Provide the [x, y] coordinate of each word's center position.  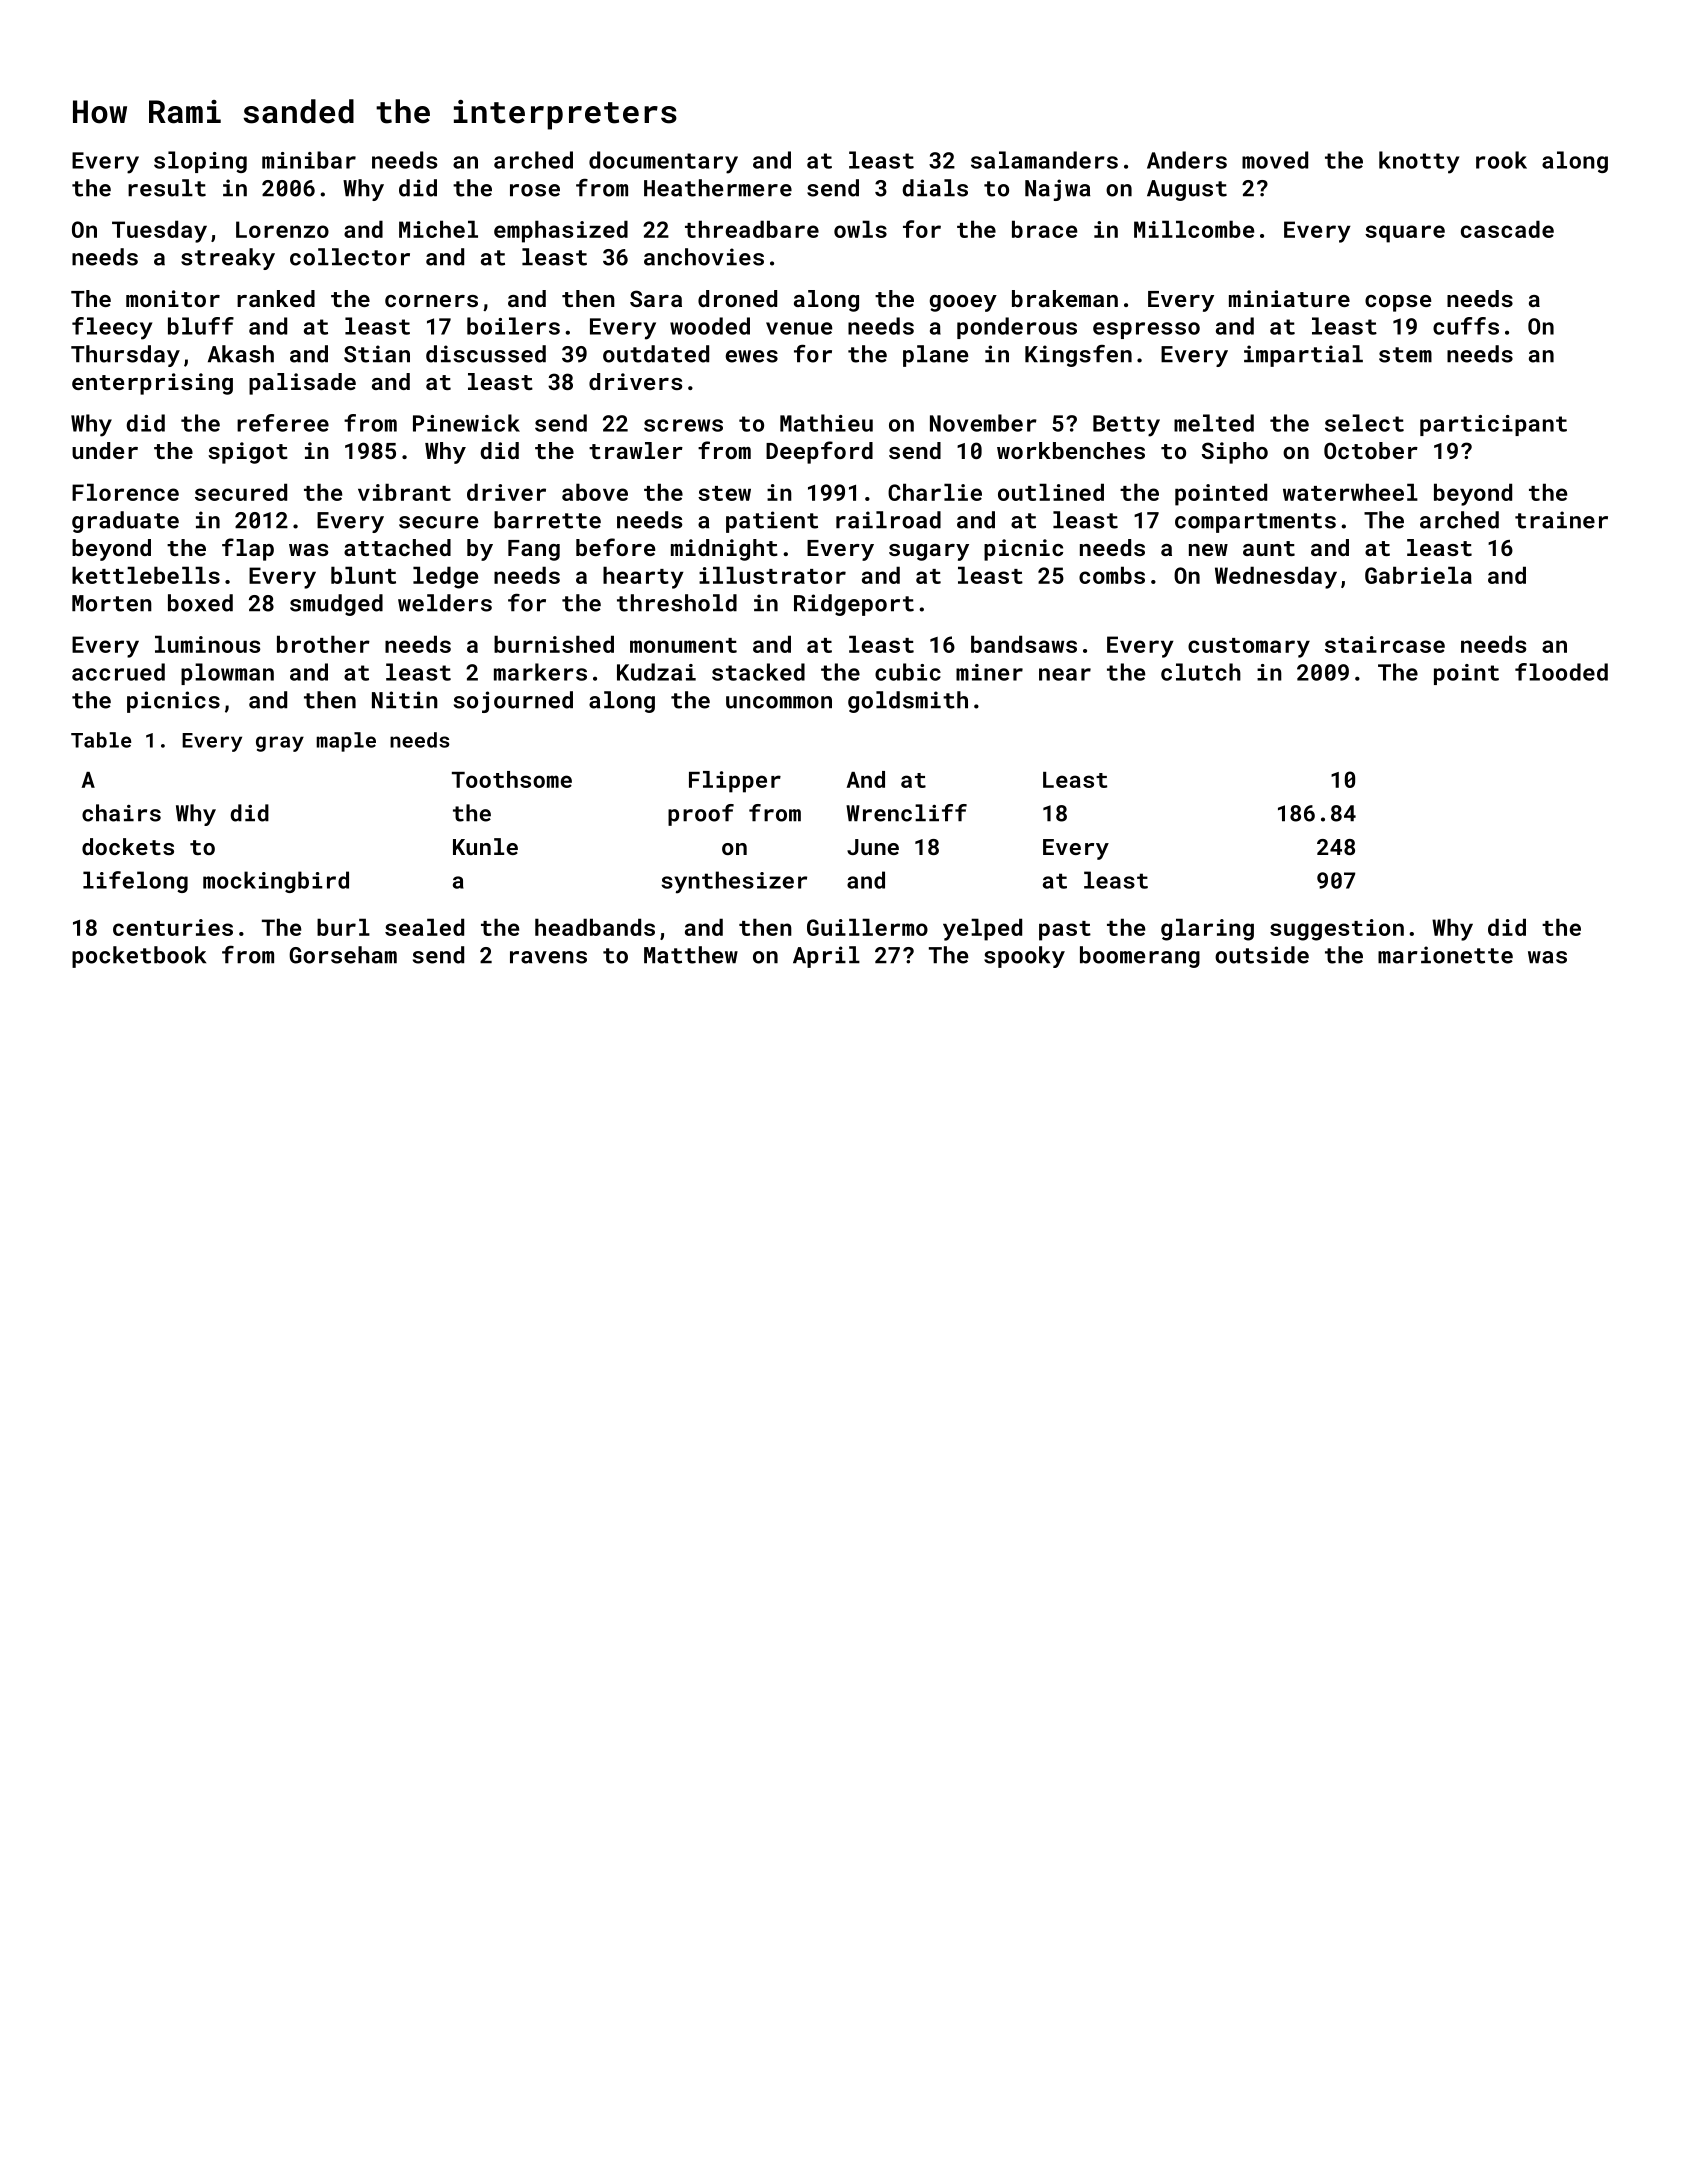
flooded [1561, 672]
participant [1493, 425]
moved [1275, 160]
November [983, 423]
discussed [486, 354]
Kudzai [656, 672]
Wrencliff [906, 813]
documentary [663, 162]
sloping [200, 162]
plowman [227, 674]
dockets [128, 846]
